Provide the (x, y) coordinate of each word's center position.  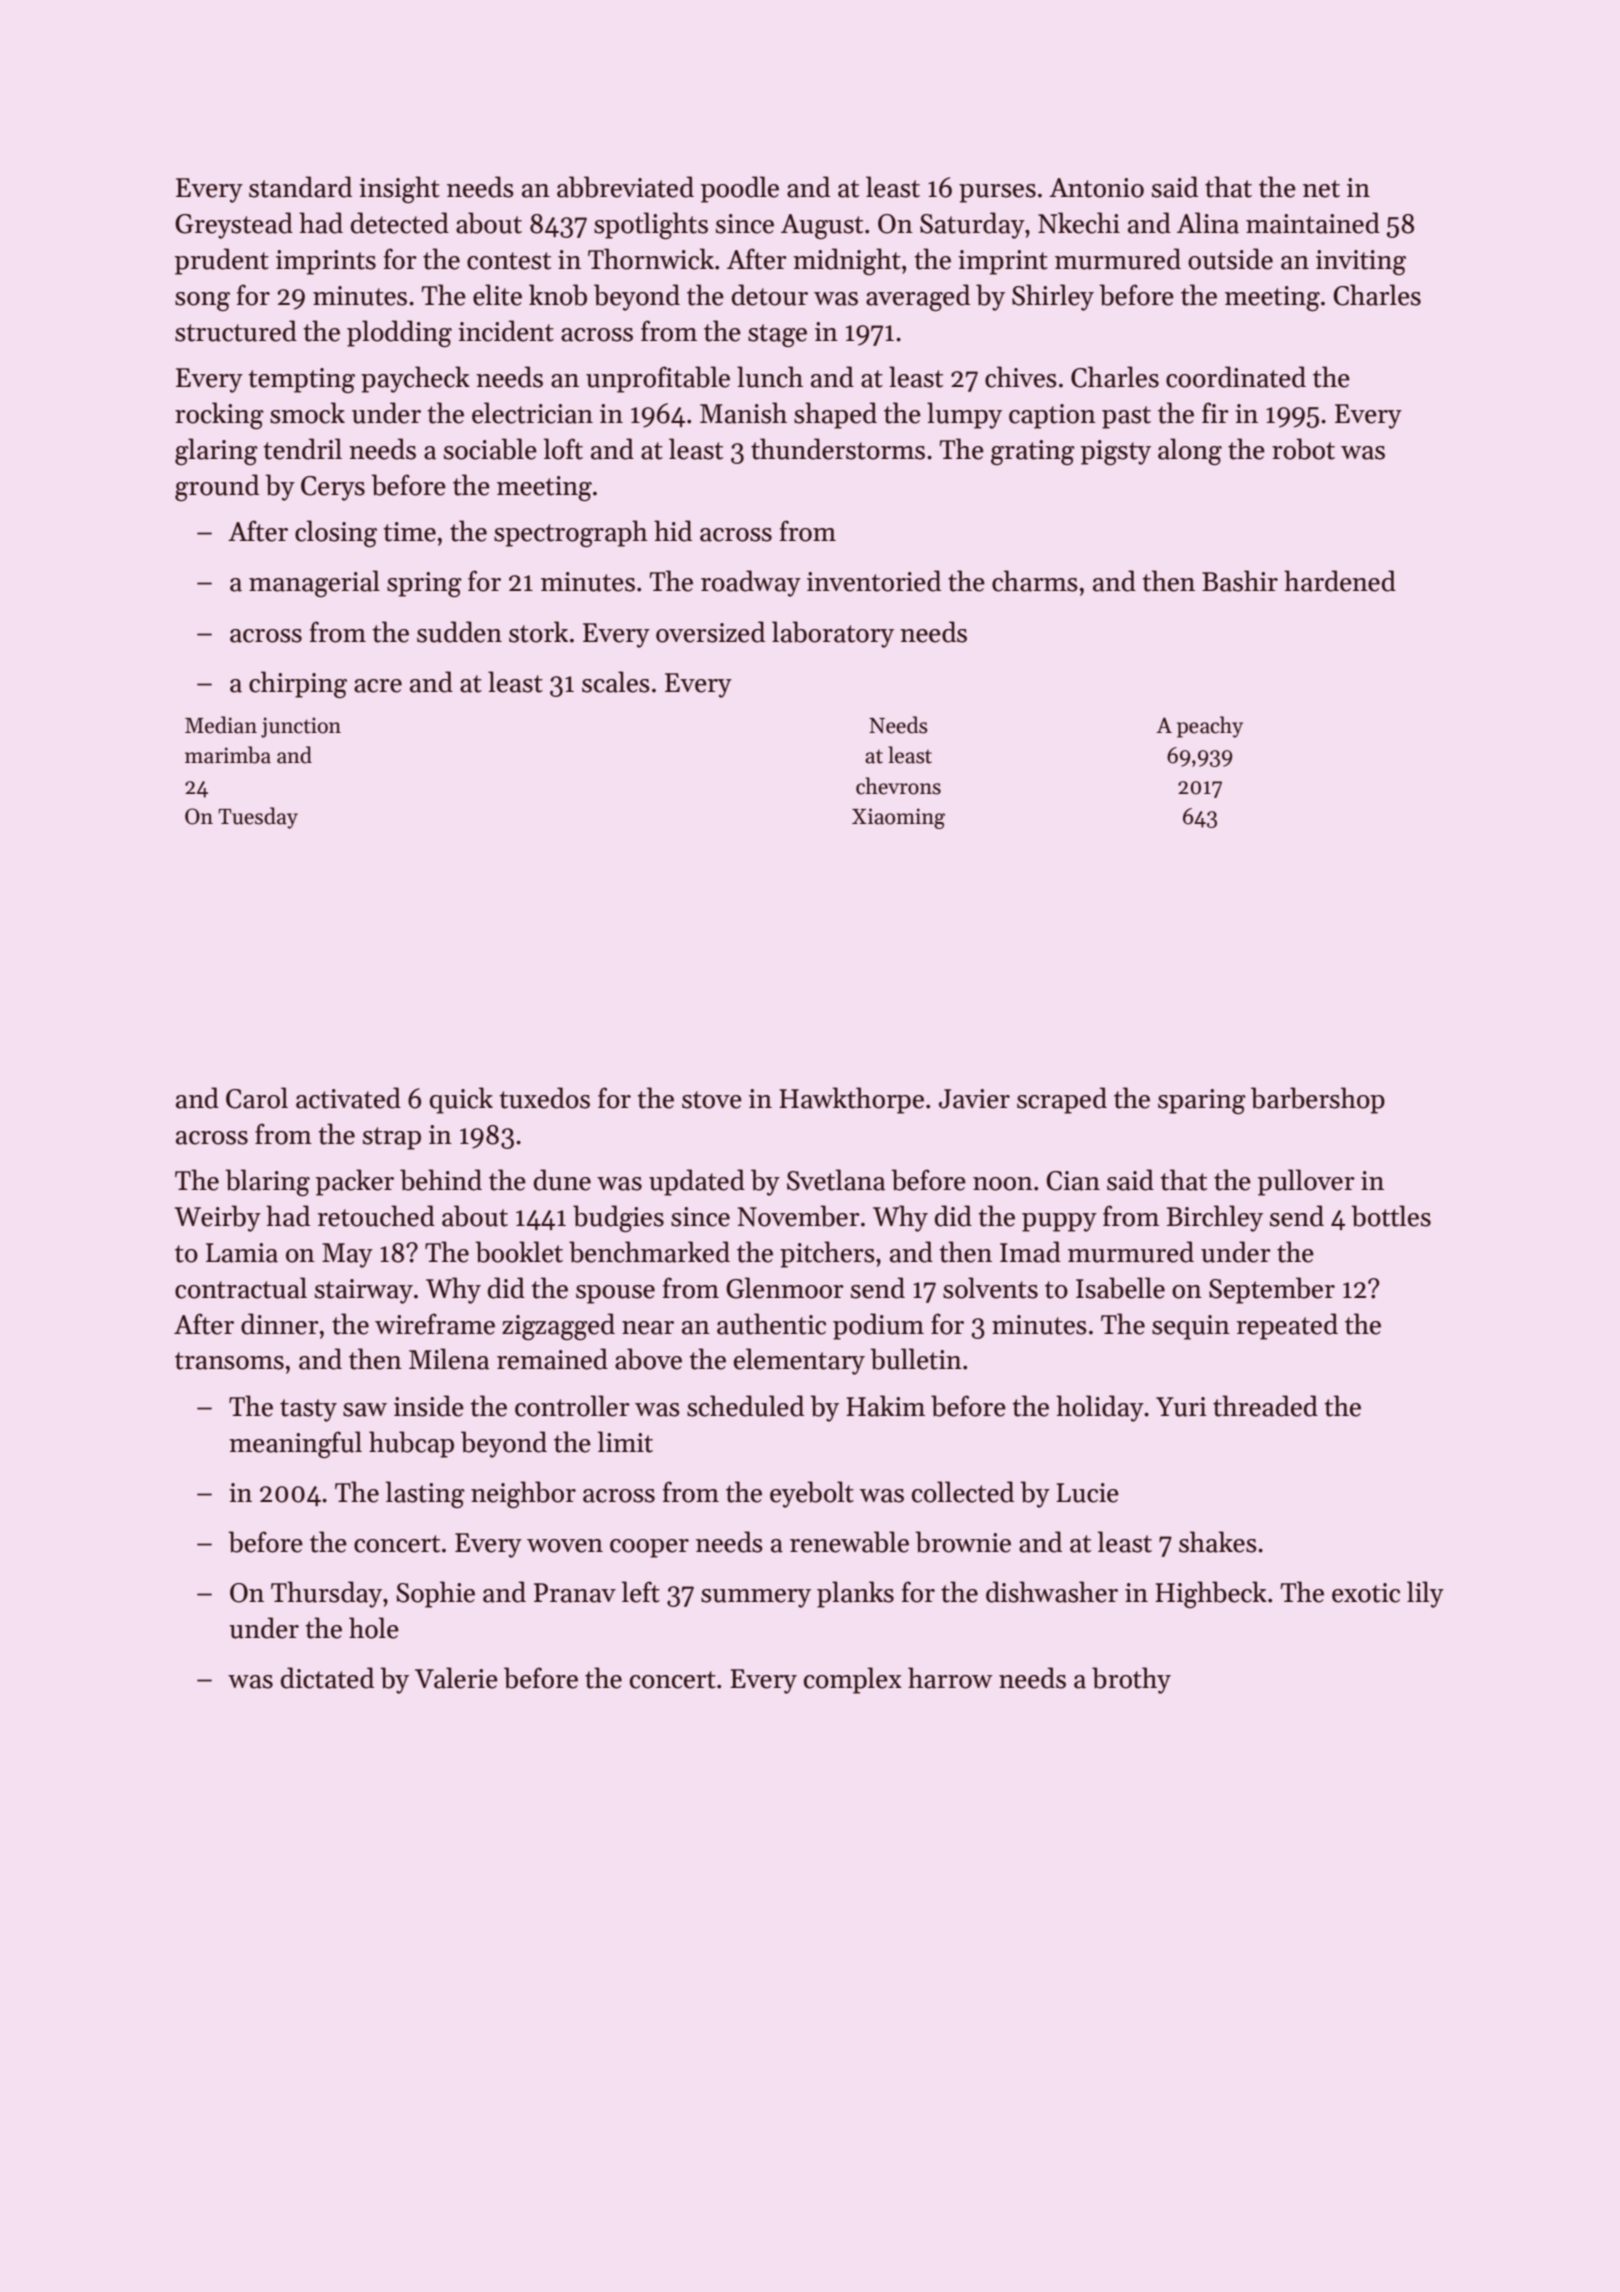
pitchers (827, 1254)
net (1321, 189)
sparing (1202, 1101)
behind (441, 1180)
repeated (1287, 1326)
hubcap (411, 1444)
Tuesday (258, 818)
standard (300, 187)
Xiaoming (898, 818)
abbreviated (625, 187)
